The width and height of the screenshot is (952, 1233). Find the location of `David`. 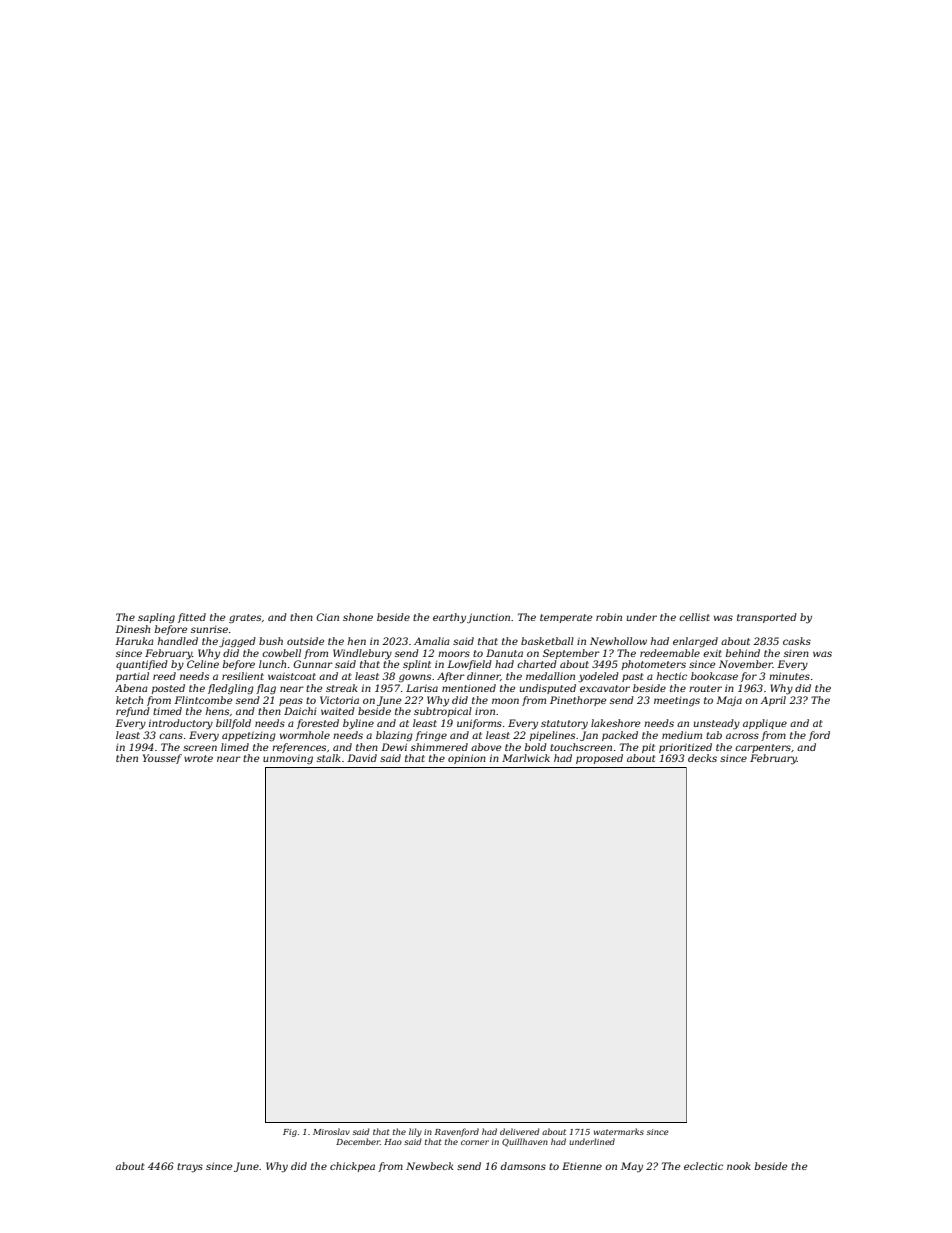

David is located at coordinates (362, 758).
